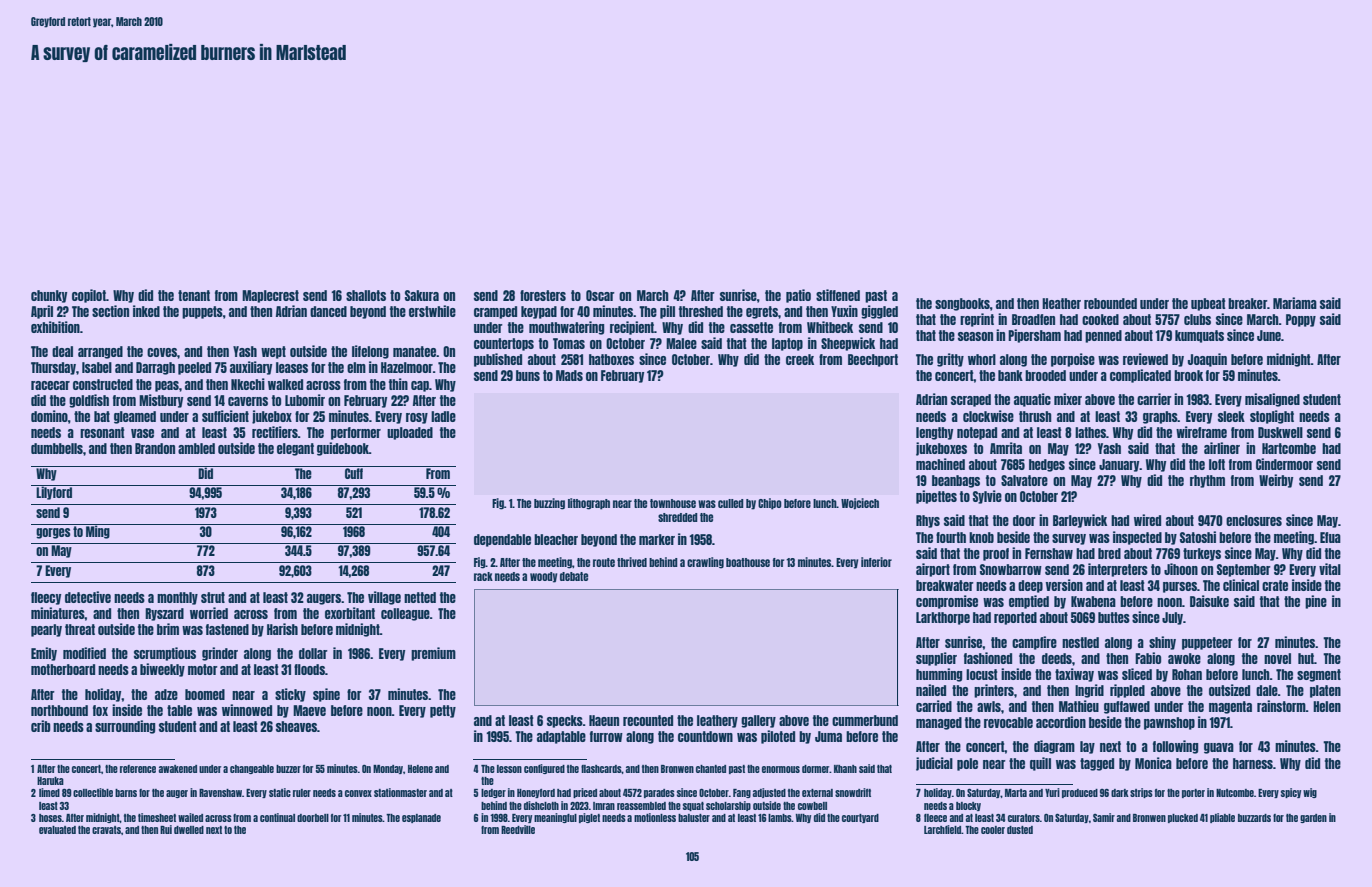 This image has width=1372, height=887. I want to click on northbound, so click(59, 710).
